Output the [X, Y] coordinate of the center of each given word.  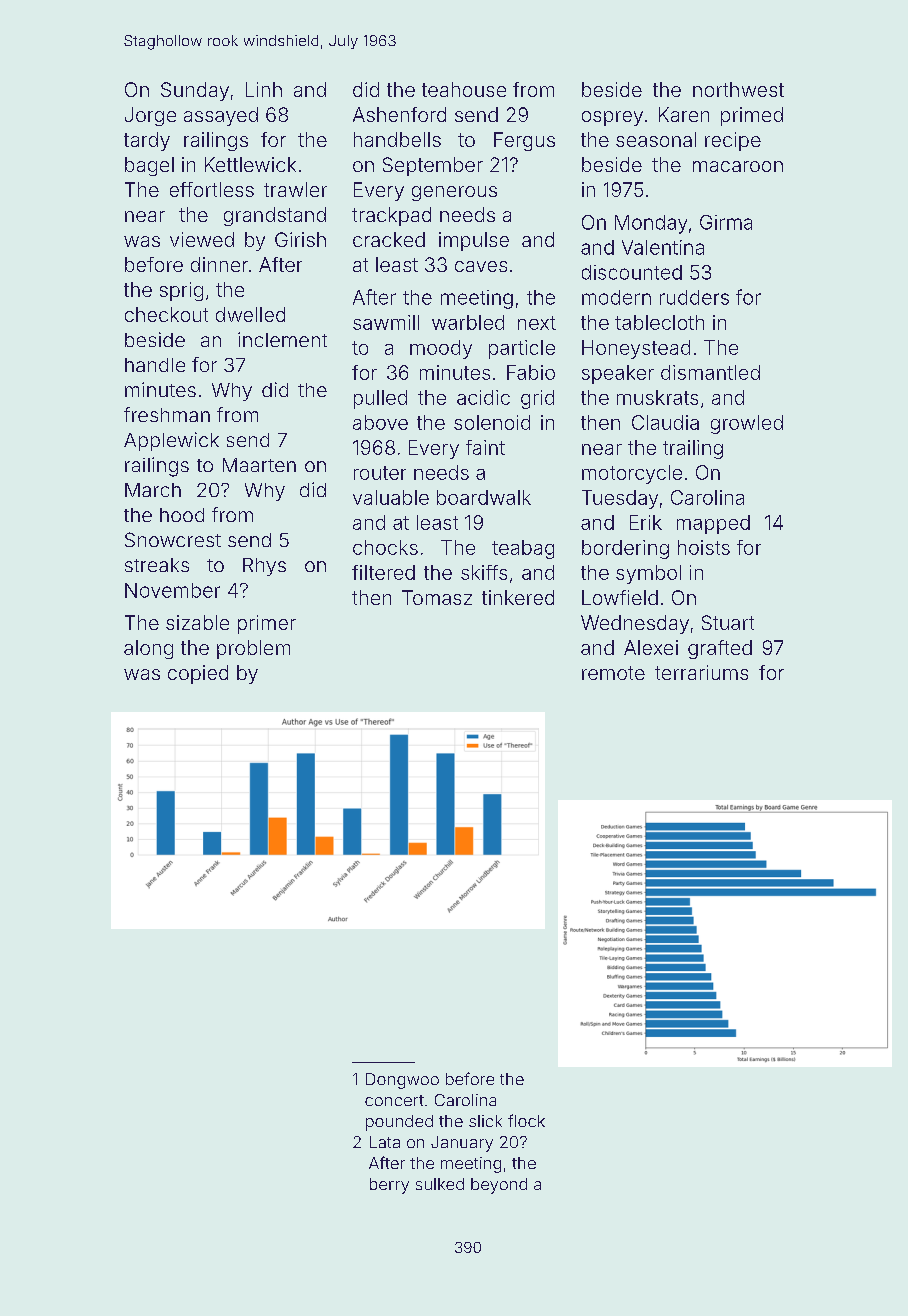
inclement [282, 339]
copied [198, 674]
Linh [264, 89]
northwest [738, 89]
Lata [385, 1142]
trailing [693, 449]
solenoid [492, 422]
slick [485, 1121]
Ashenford [399, 114]
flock [526, 1120]
